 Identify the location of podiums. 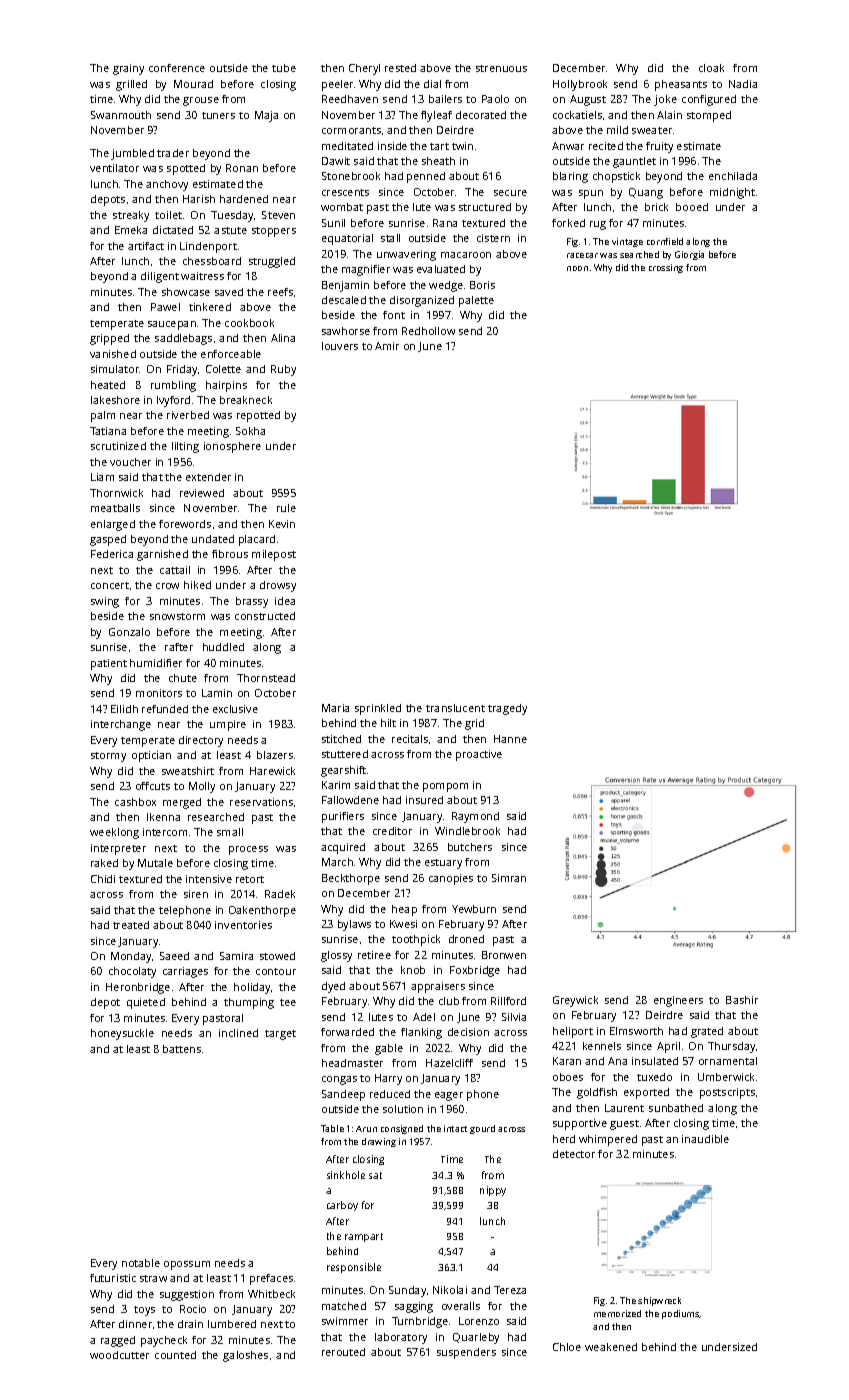
(681, 1314).
